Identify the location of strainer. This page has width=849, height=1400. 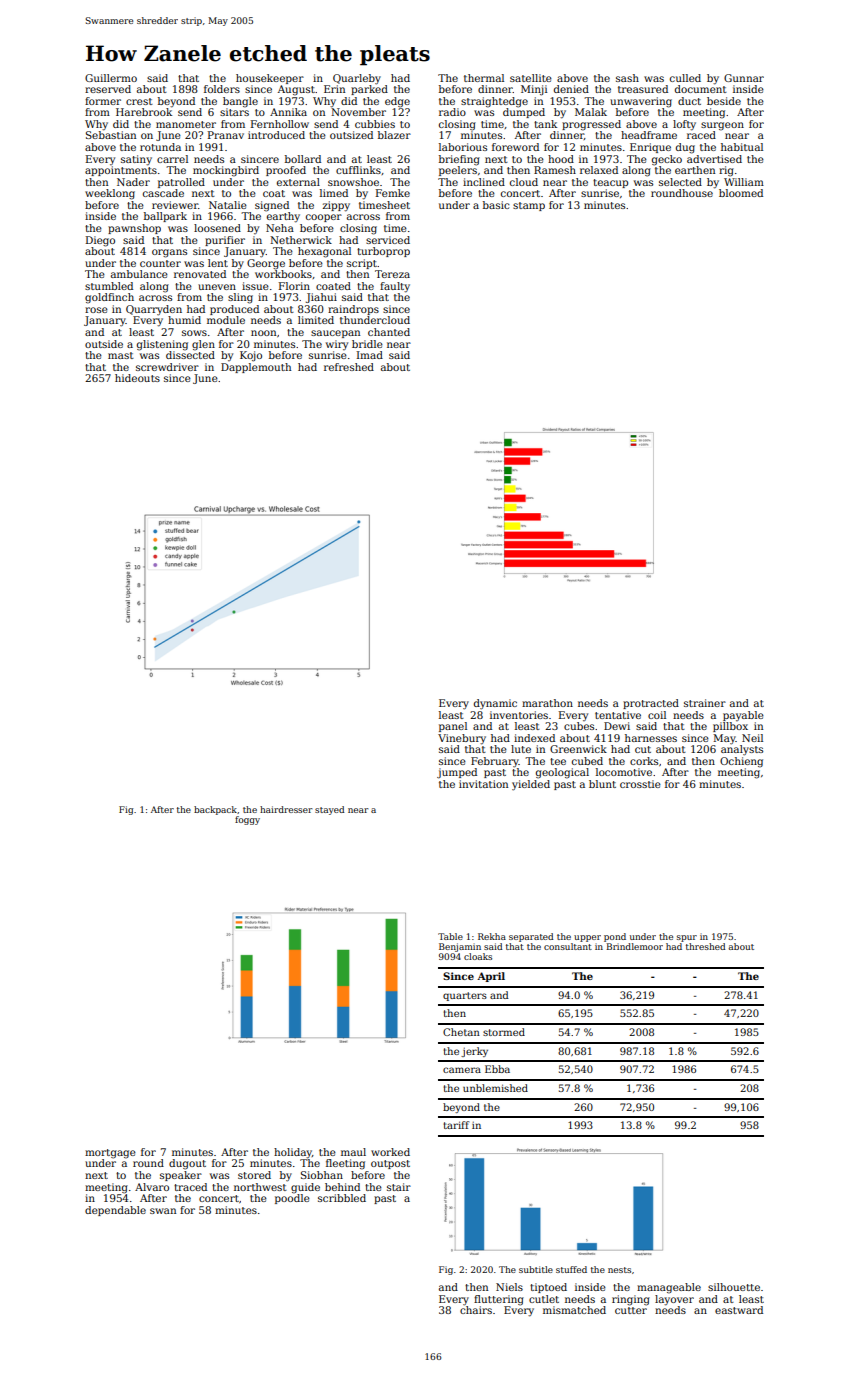
(705, 703).
